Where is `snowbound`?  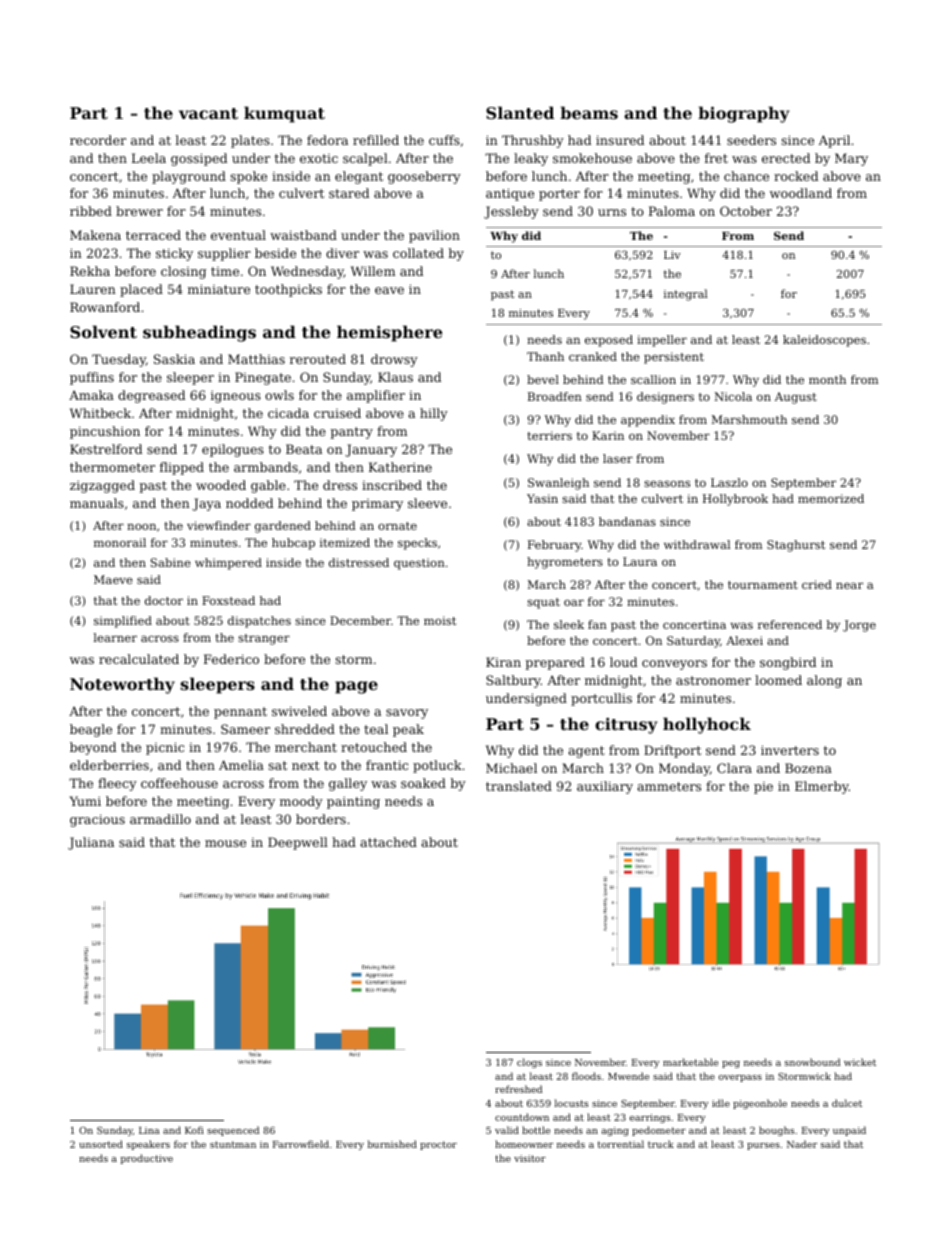
snowbound is located at coordinates (812, 1062).
